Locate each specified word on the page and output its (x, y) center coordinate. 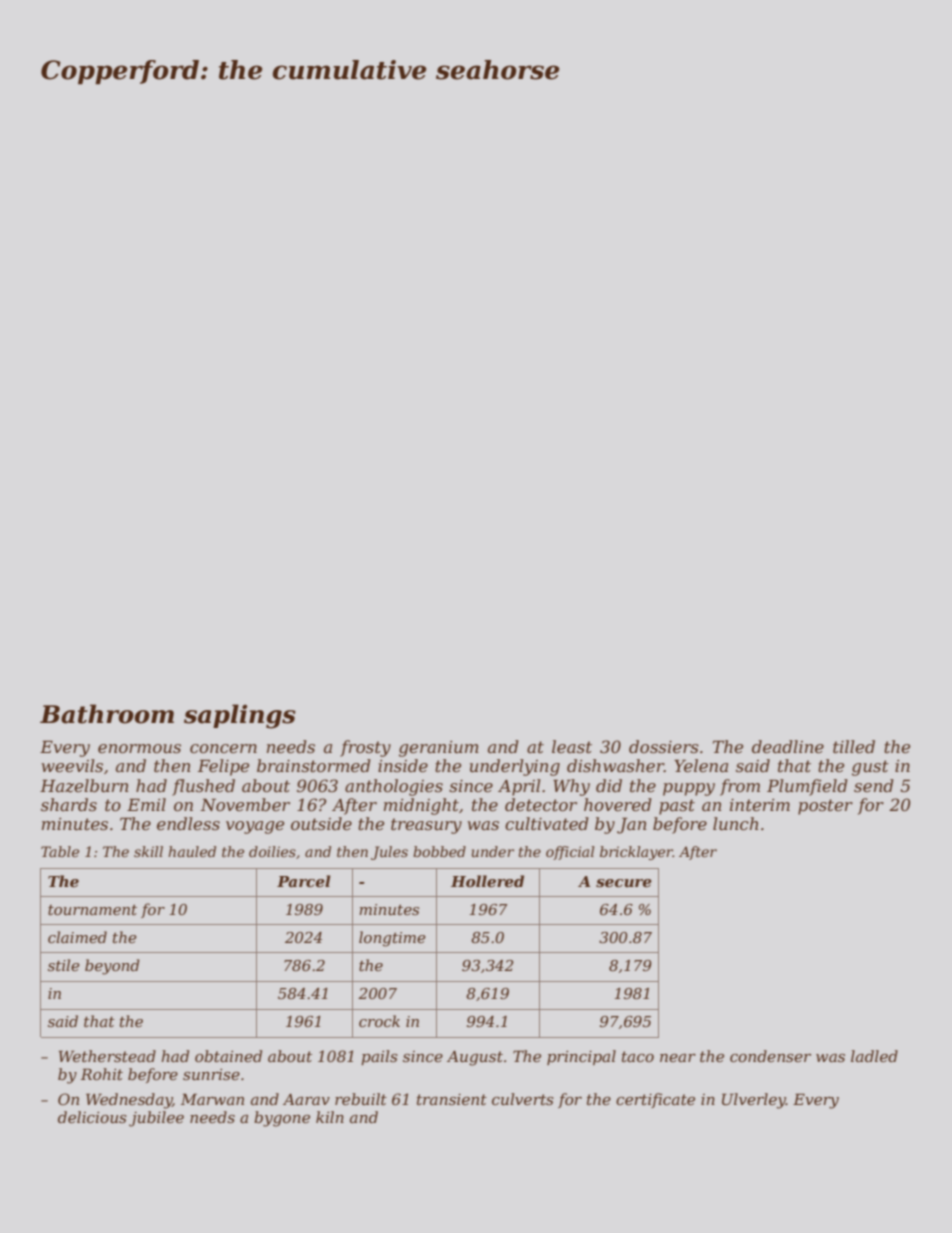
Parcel (304, 881)
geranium (439, 749)
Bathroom (107, 714)
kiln (330, 1117)
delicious (92, 1117)
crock (379, 1021)
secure (624, 883)
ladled (874, 1056)
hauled (192, 851)
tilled (854, 746)
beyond (112, 967)
